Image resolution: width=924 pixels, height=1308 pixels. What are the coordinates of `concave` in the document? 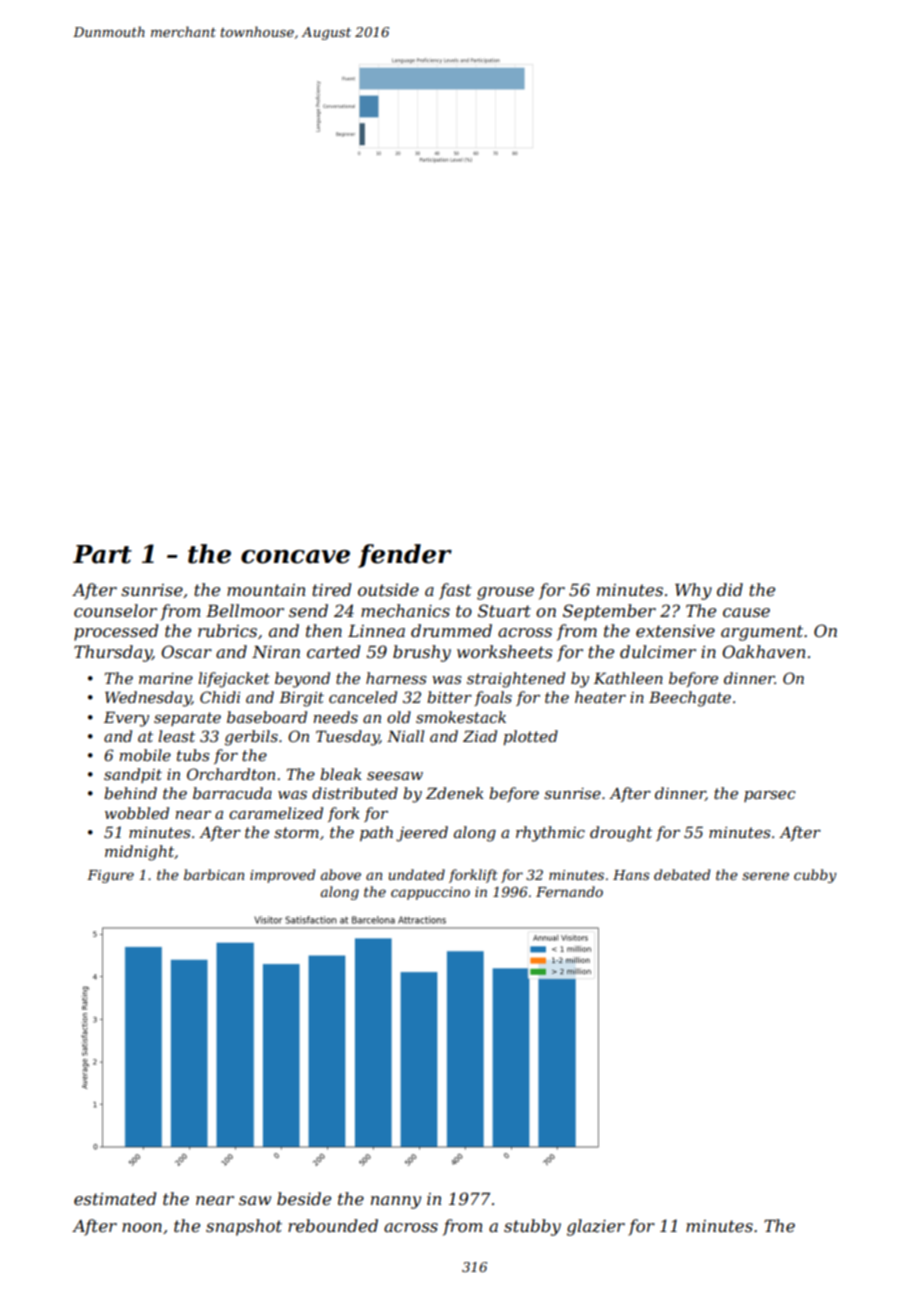 It's located at (295, 557).
